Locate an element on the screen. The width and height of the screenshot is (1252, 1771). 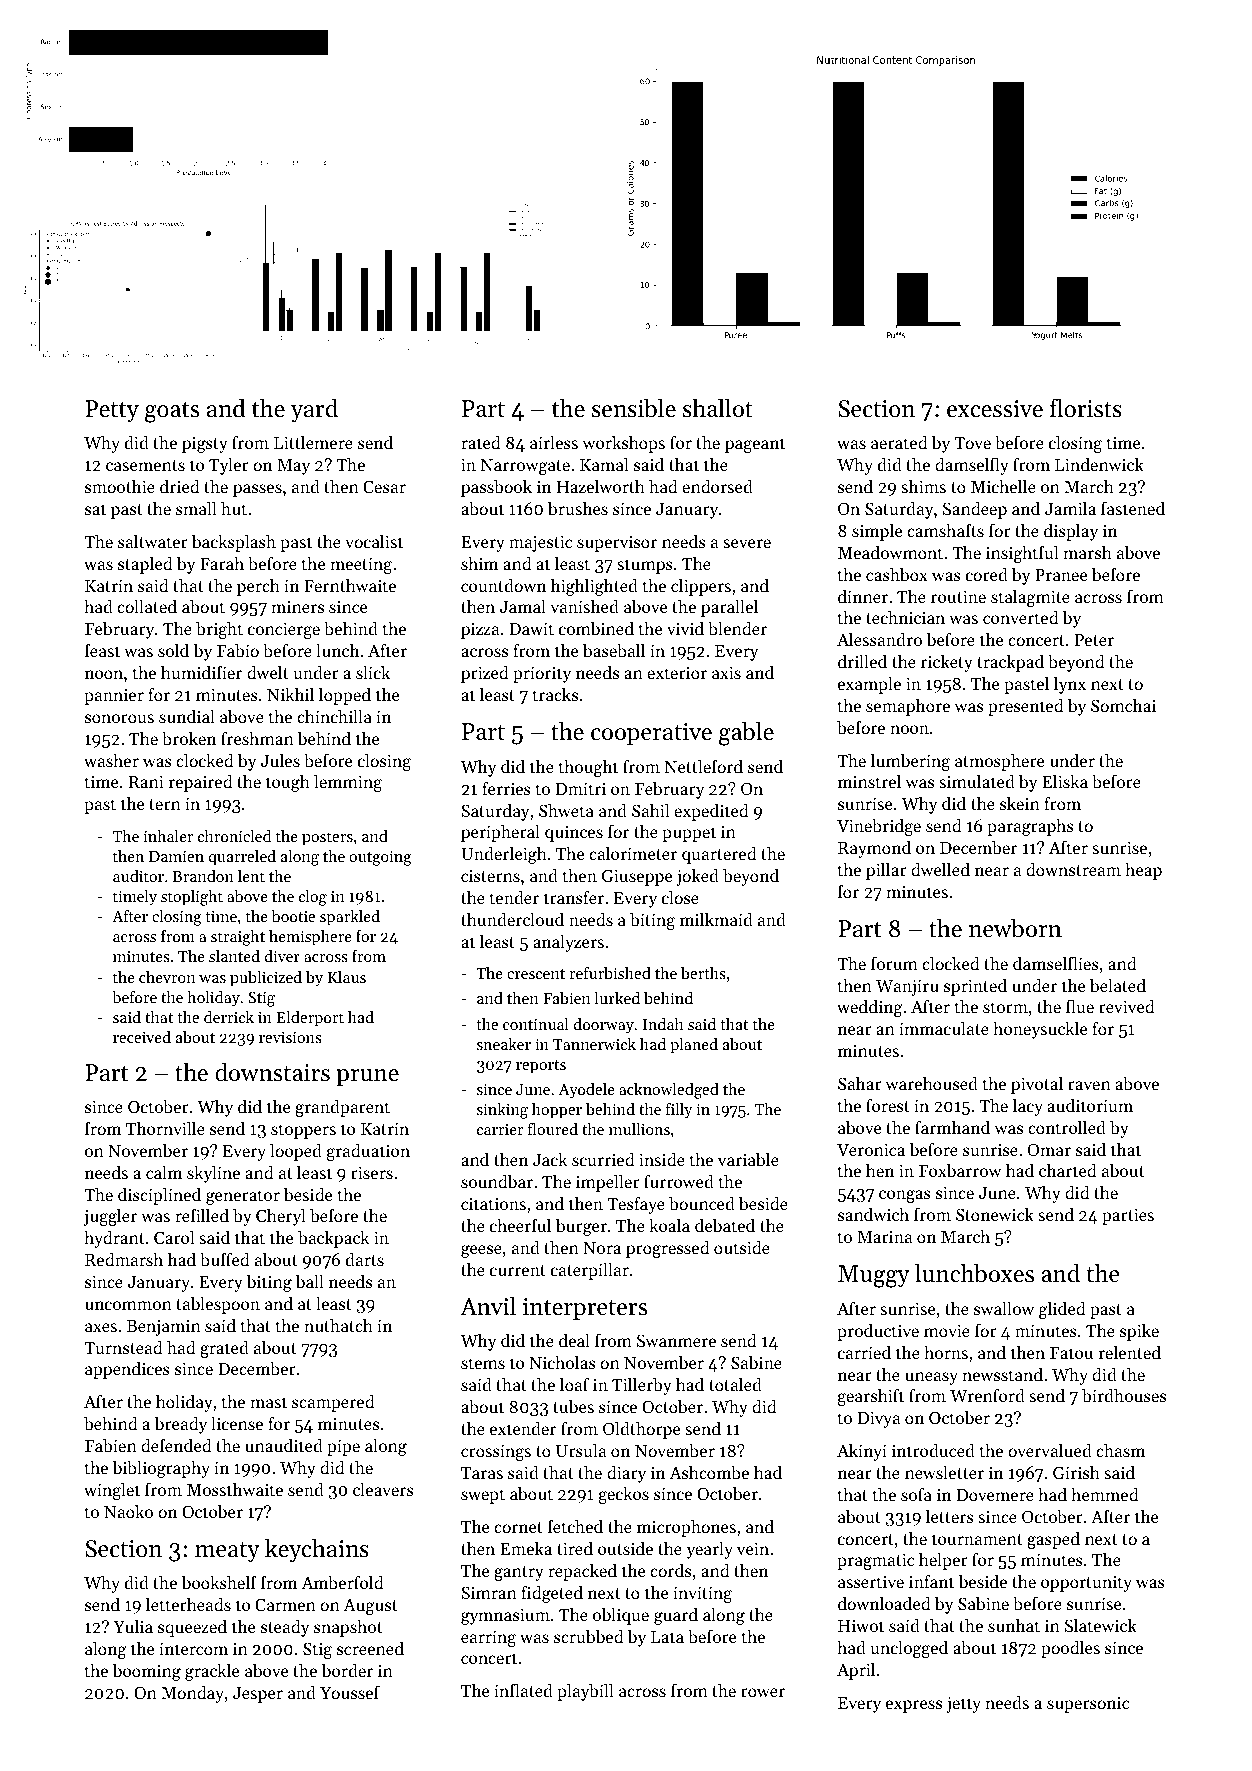
Somchai is located at coordinates (1123, 705).
